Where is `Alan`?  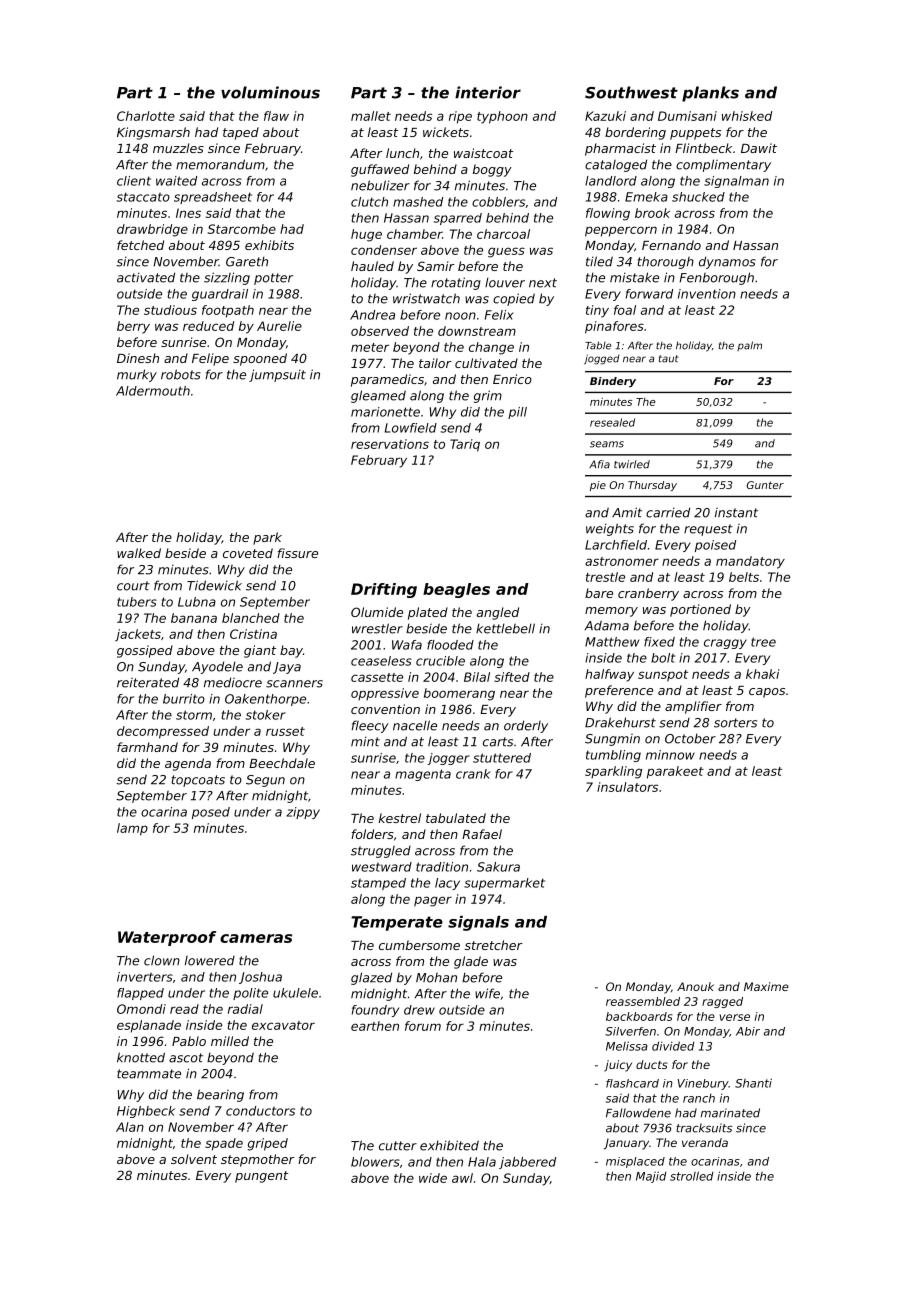
Alan is located at coordinates (130, 1127).
